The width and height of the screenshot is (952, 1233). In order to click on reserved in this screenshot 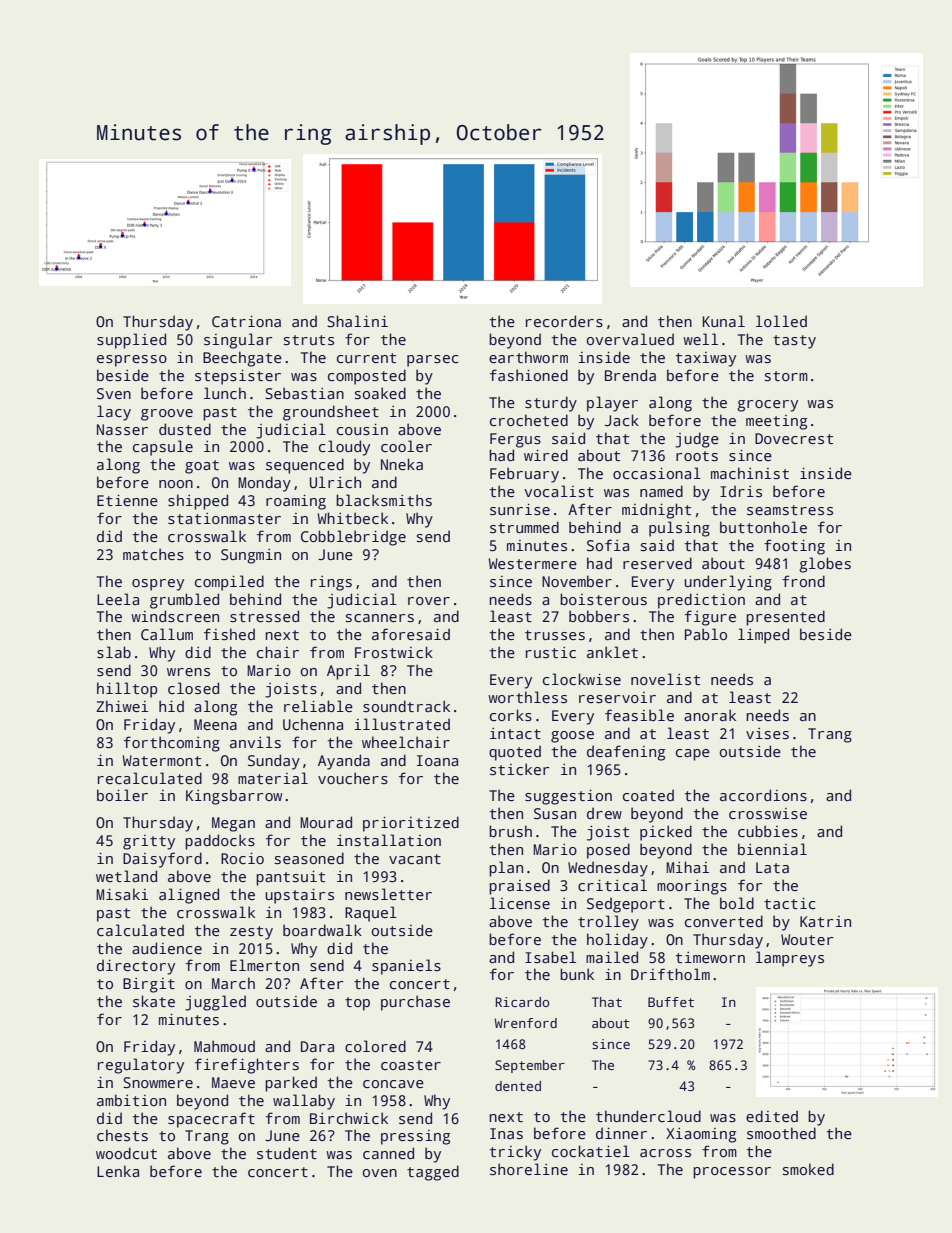, I will do `click(657, 563)`.
